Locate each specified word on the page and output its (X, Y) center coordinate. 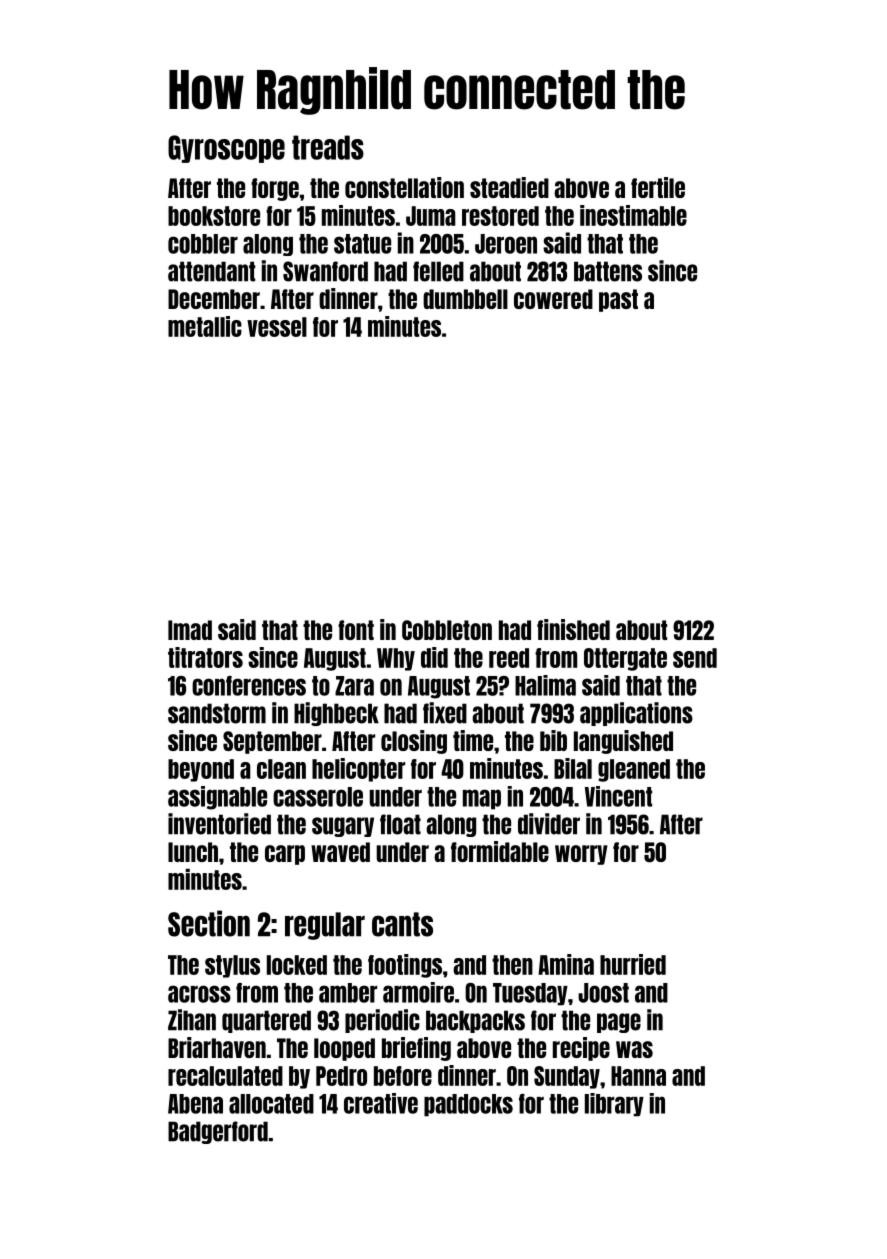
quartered (266, 1021)
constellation (404, 187)
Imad (190, 630)
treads (328, 147)
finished (573, 629)
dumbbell (465, 299)
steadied (509, 187)
